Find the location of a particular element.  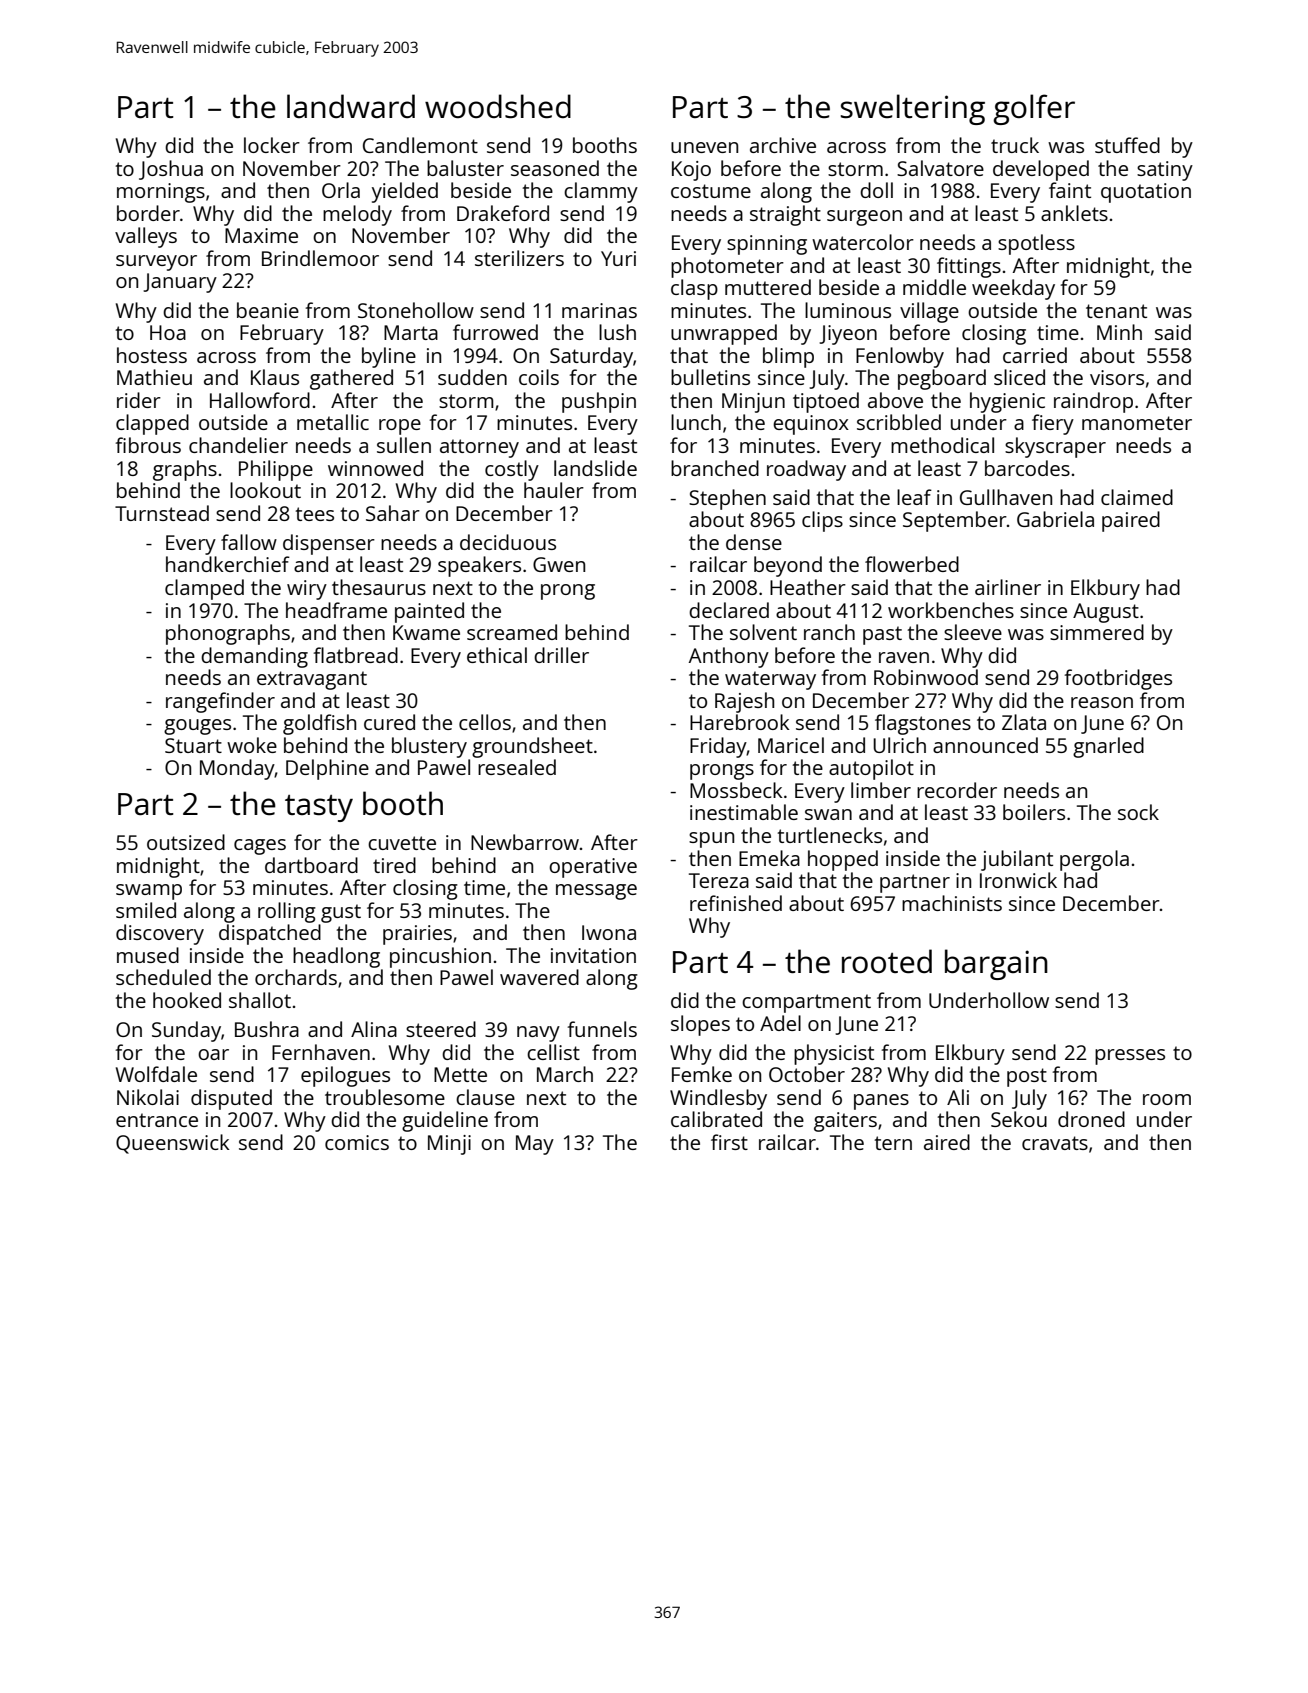

groundsheet is located at coordinates (532, 747).
